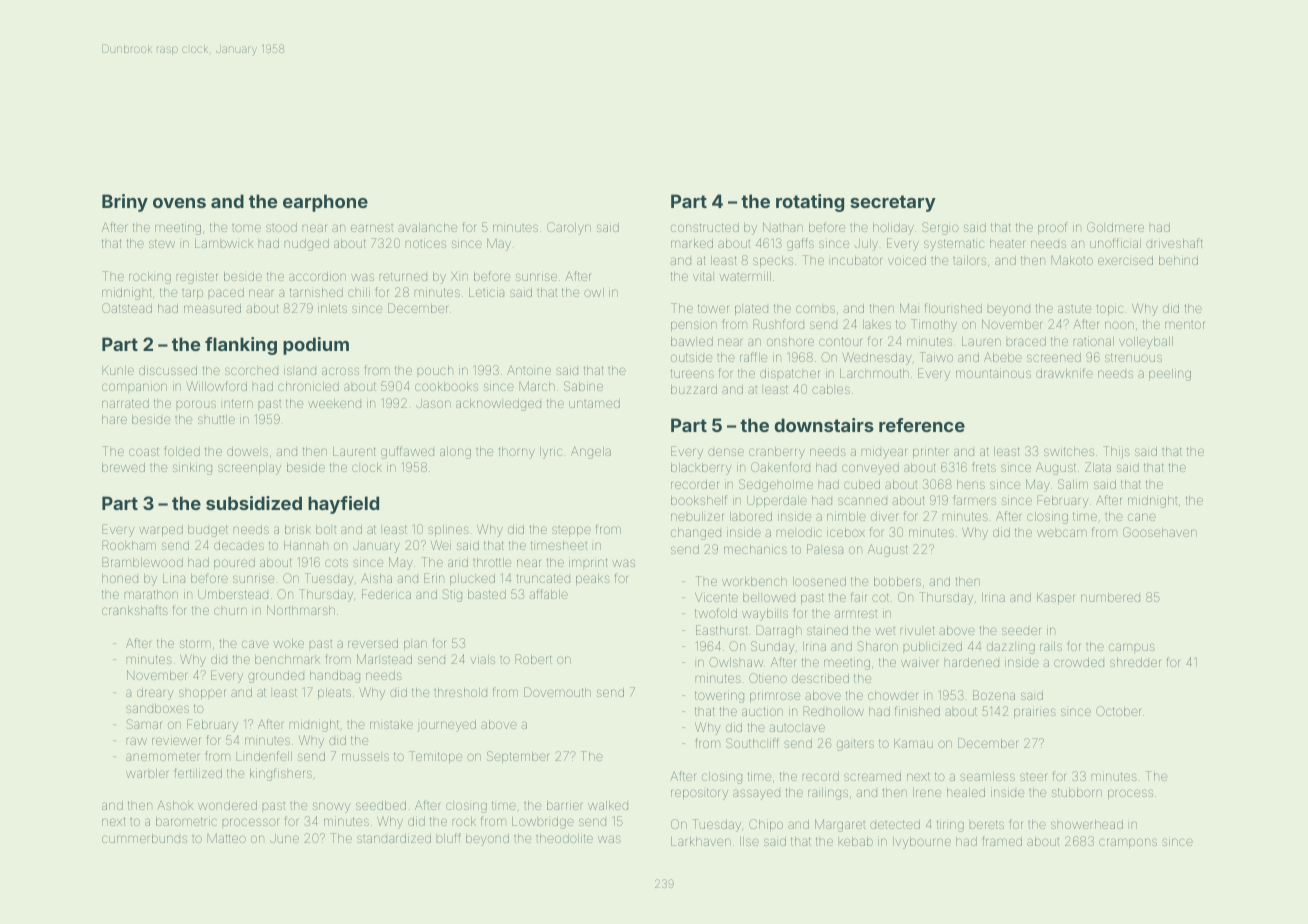  What do you see at coordinates (994, 695) in the page?
I see `Bozena` at bounding box center [994, 695].
